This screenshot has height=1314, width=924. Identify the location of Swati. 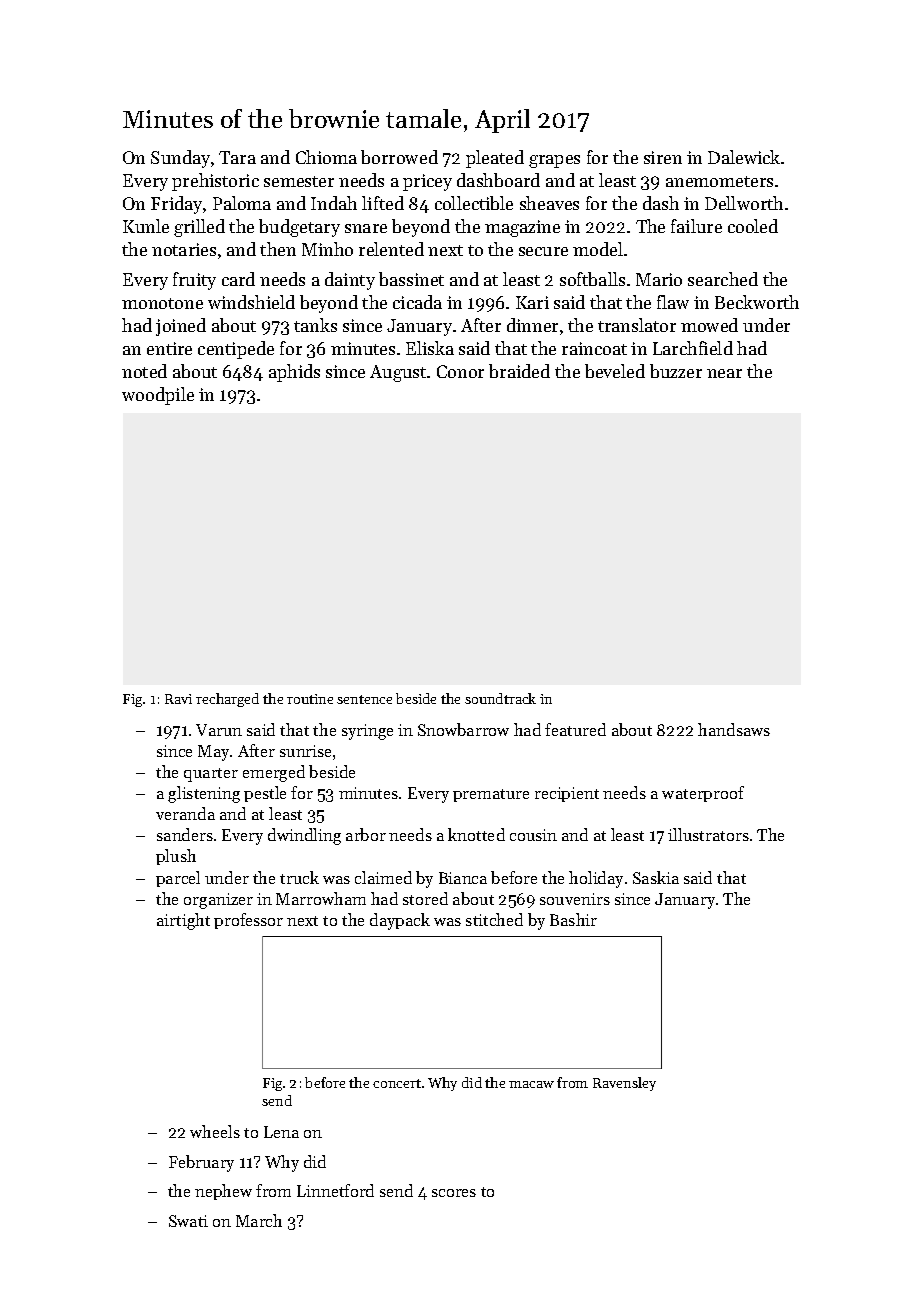
(188, 1221).
